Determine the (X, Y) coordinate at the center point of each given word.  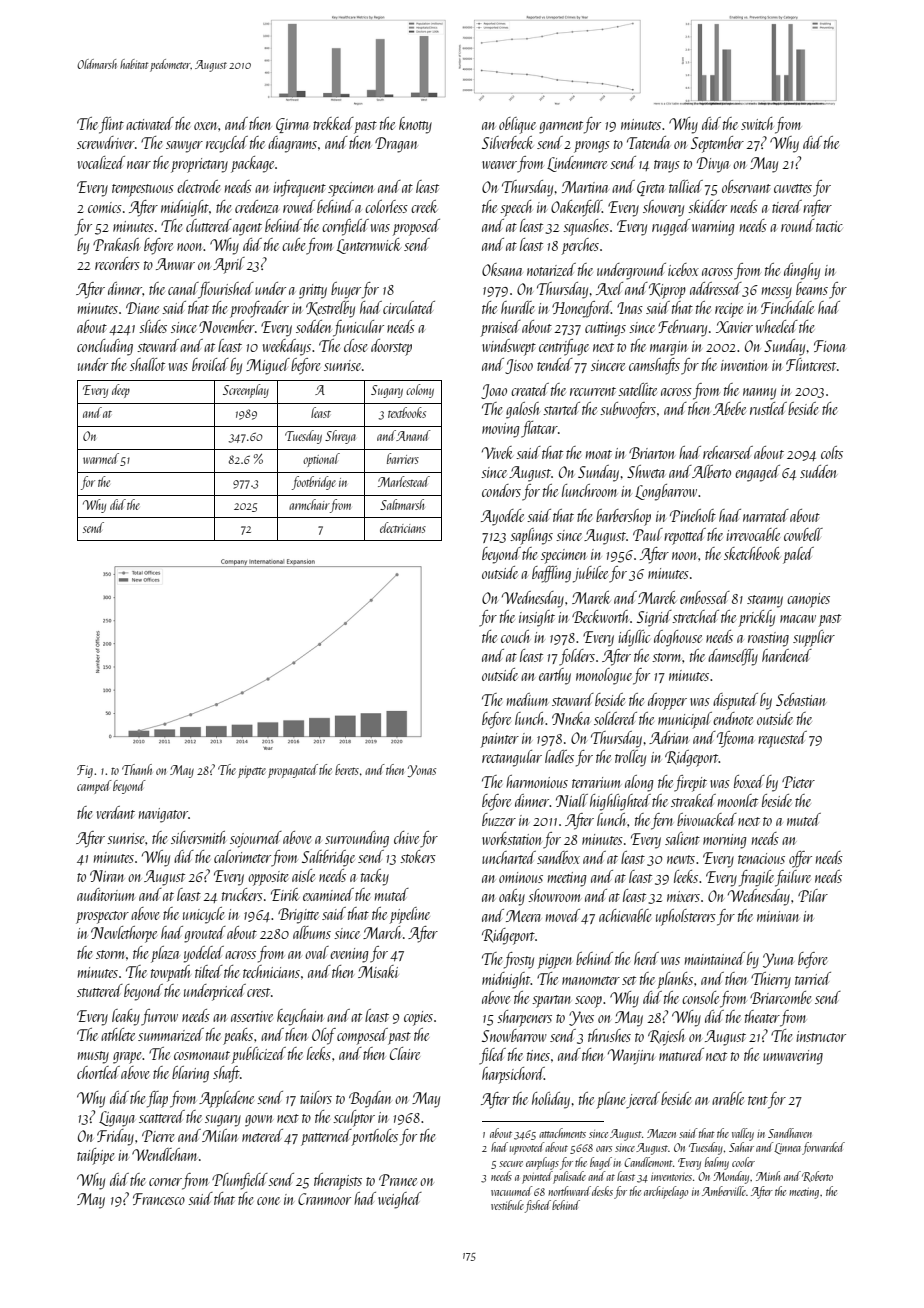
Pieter (798, 782)
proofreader (259, 309)
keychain (300, 1017)
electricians (403, 527)
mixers (683, 896)
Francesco (159, 1199)
